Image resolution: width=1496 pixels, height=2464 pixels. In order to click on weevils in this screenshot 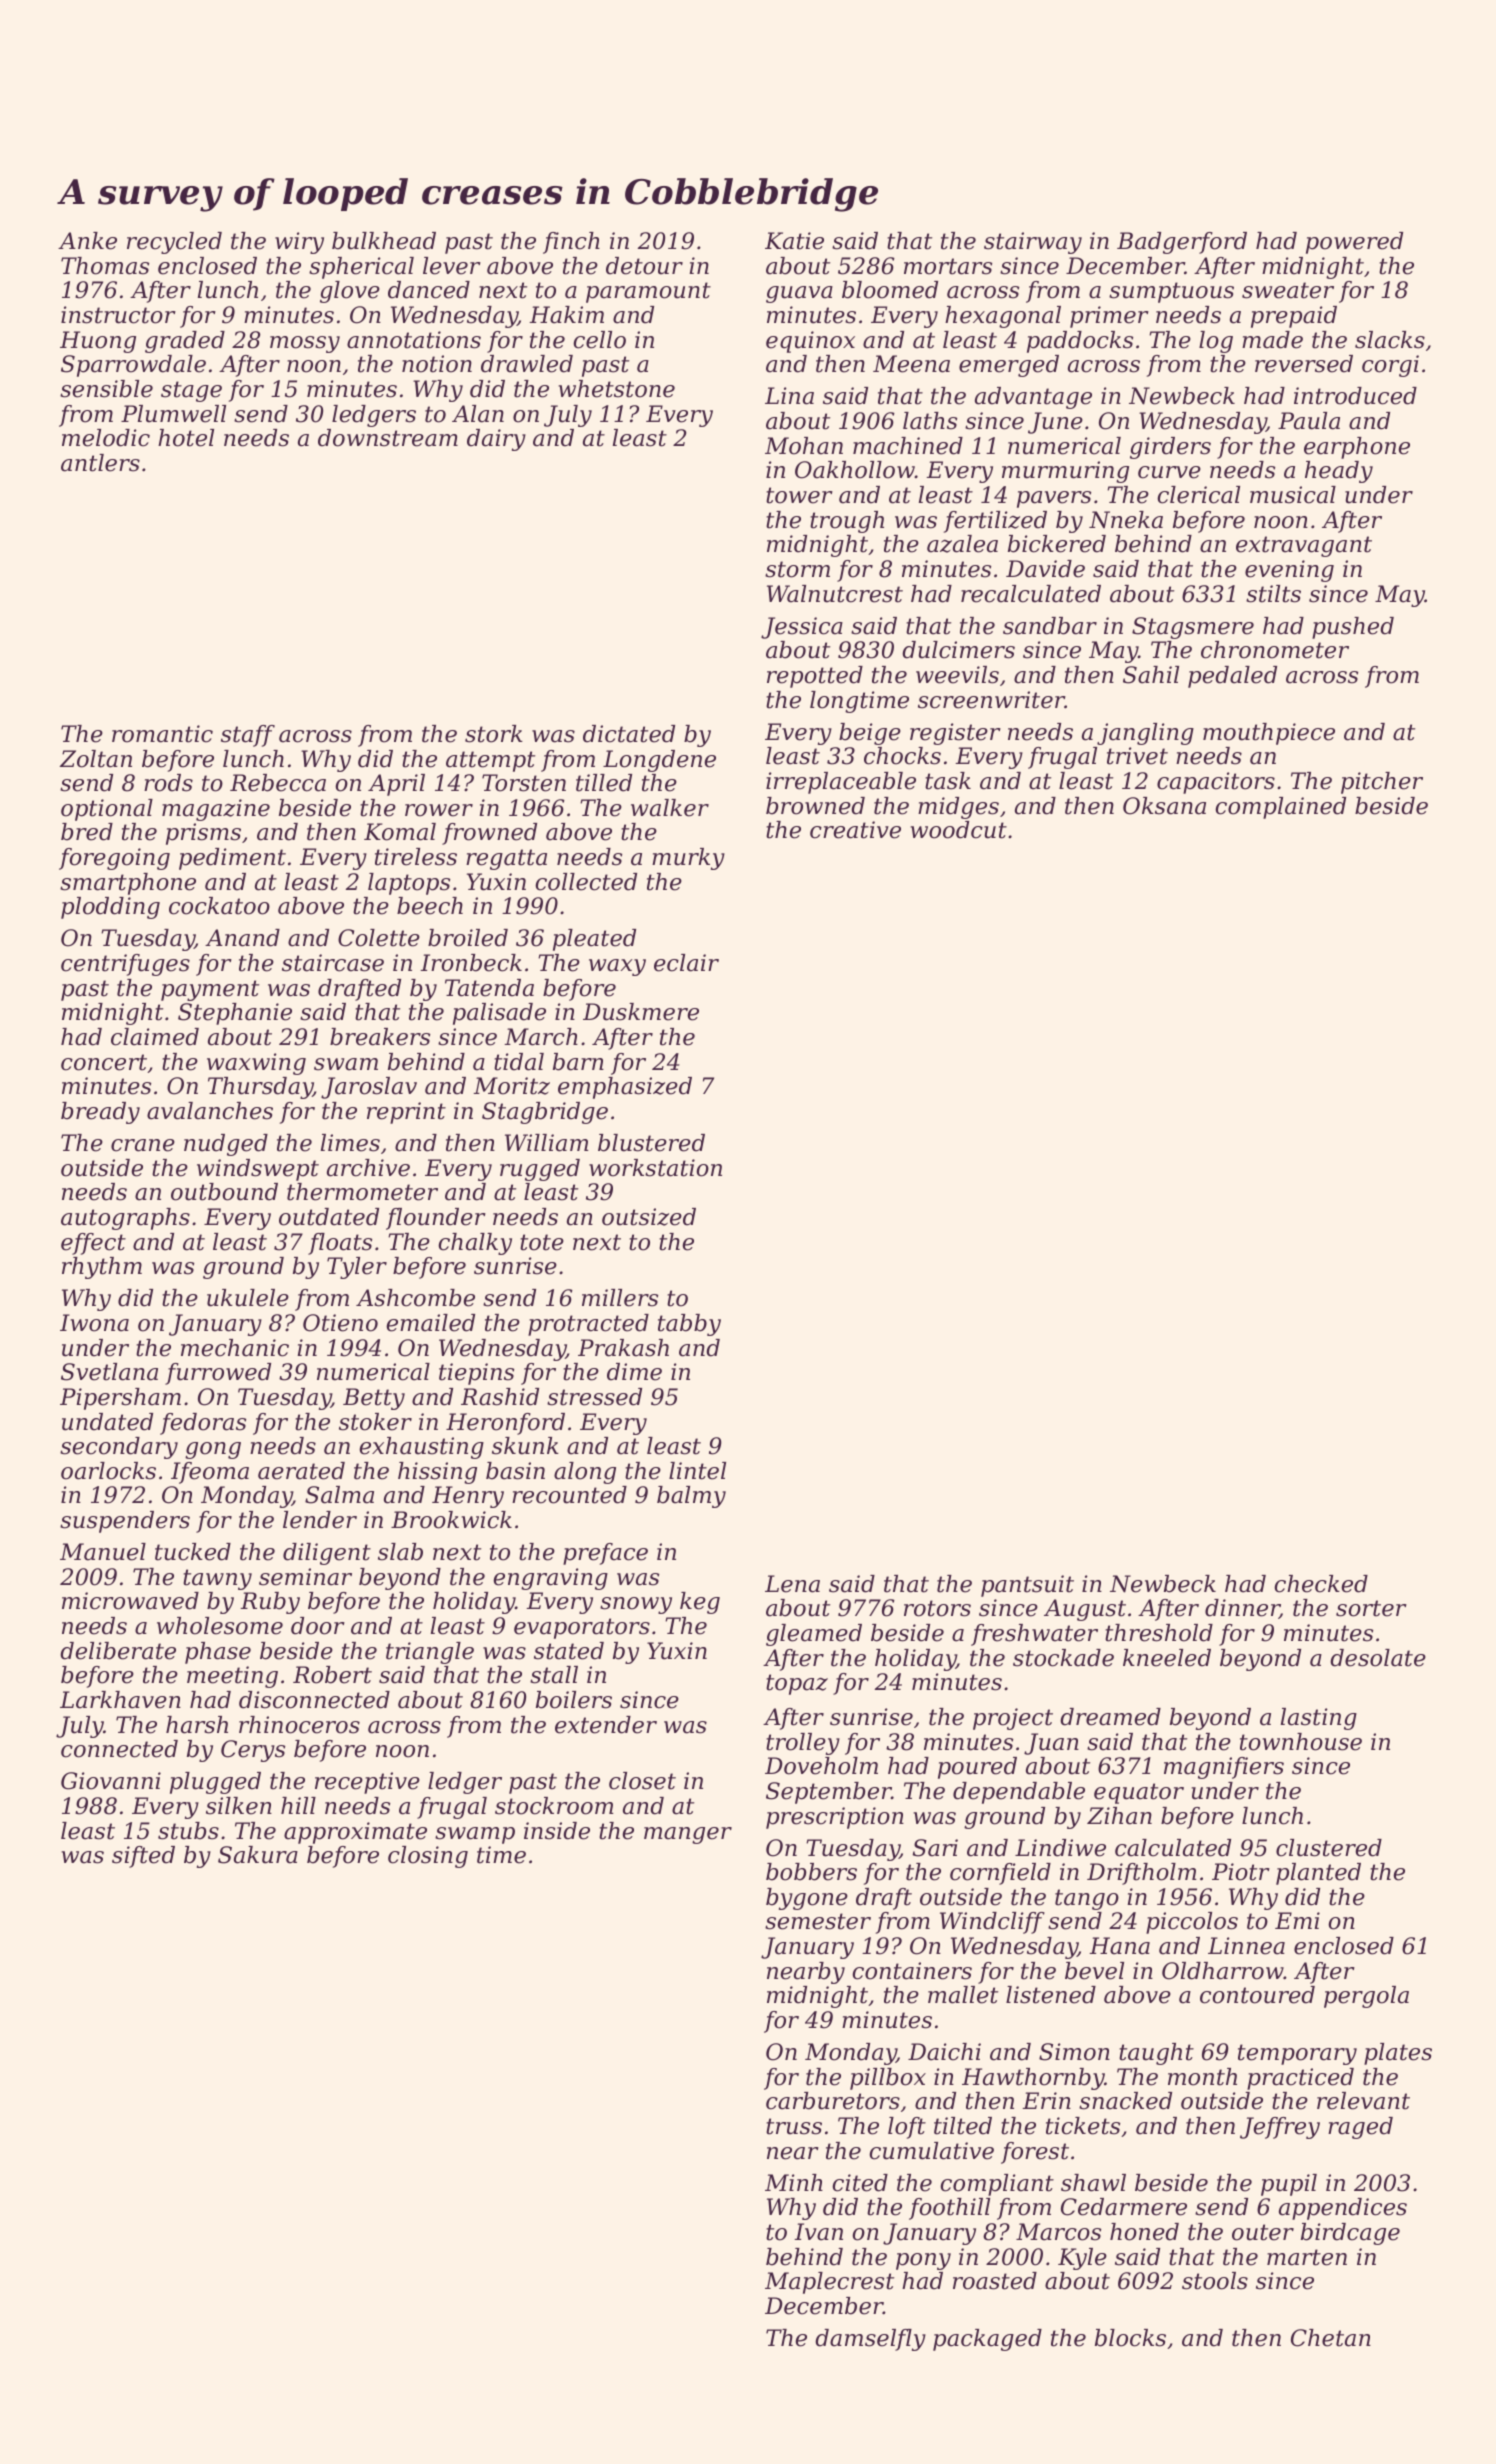, I will do `click(957, 675)`.
